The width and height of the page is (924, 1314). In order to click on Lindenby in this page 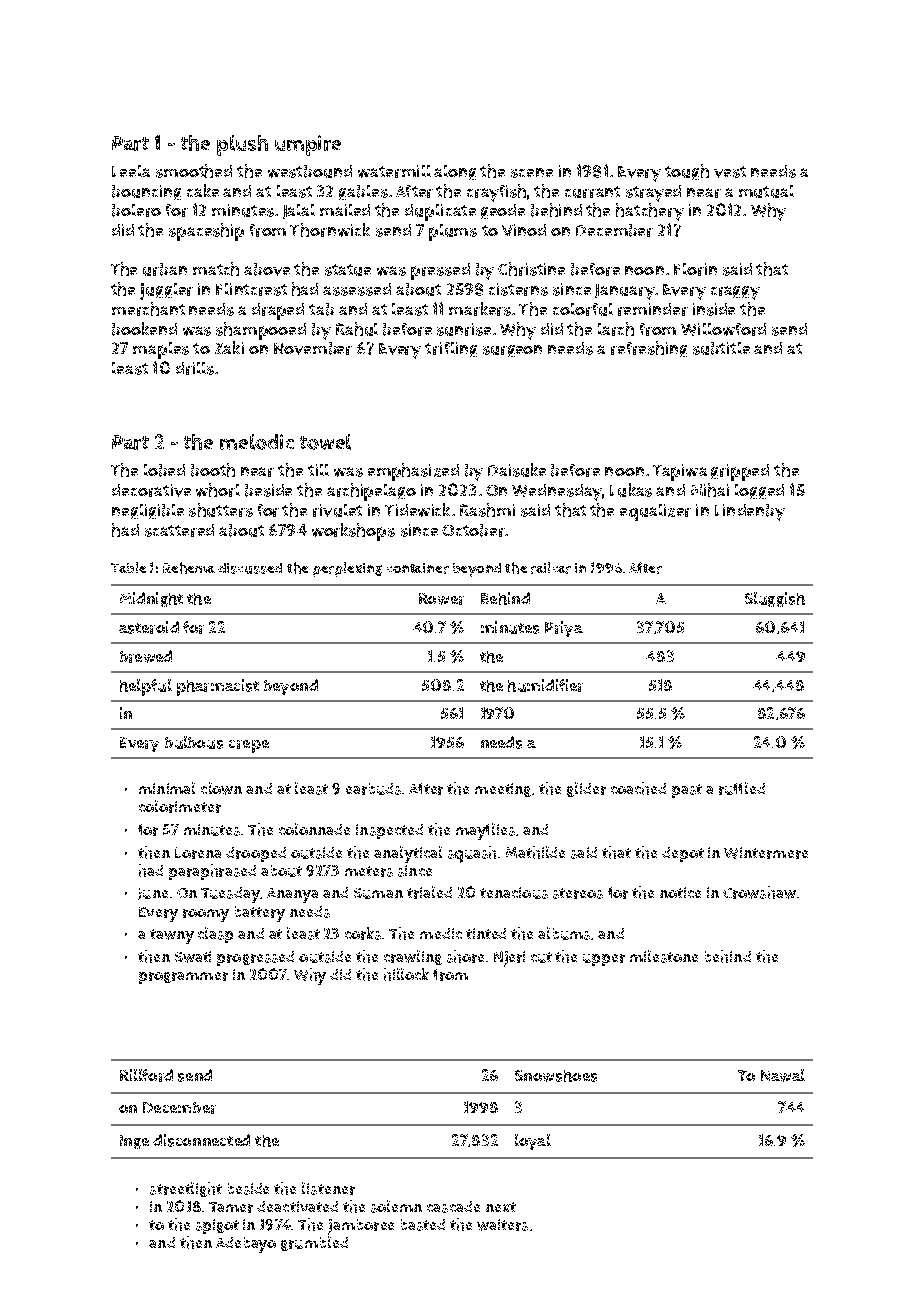, I will do `click(750, 512)`.
